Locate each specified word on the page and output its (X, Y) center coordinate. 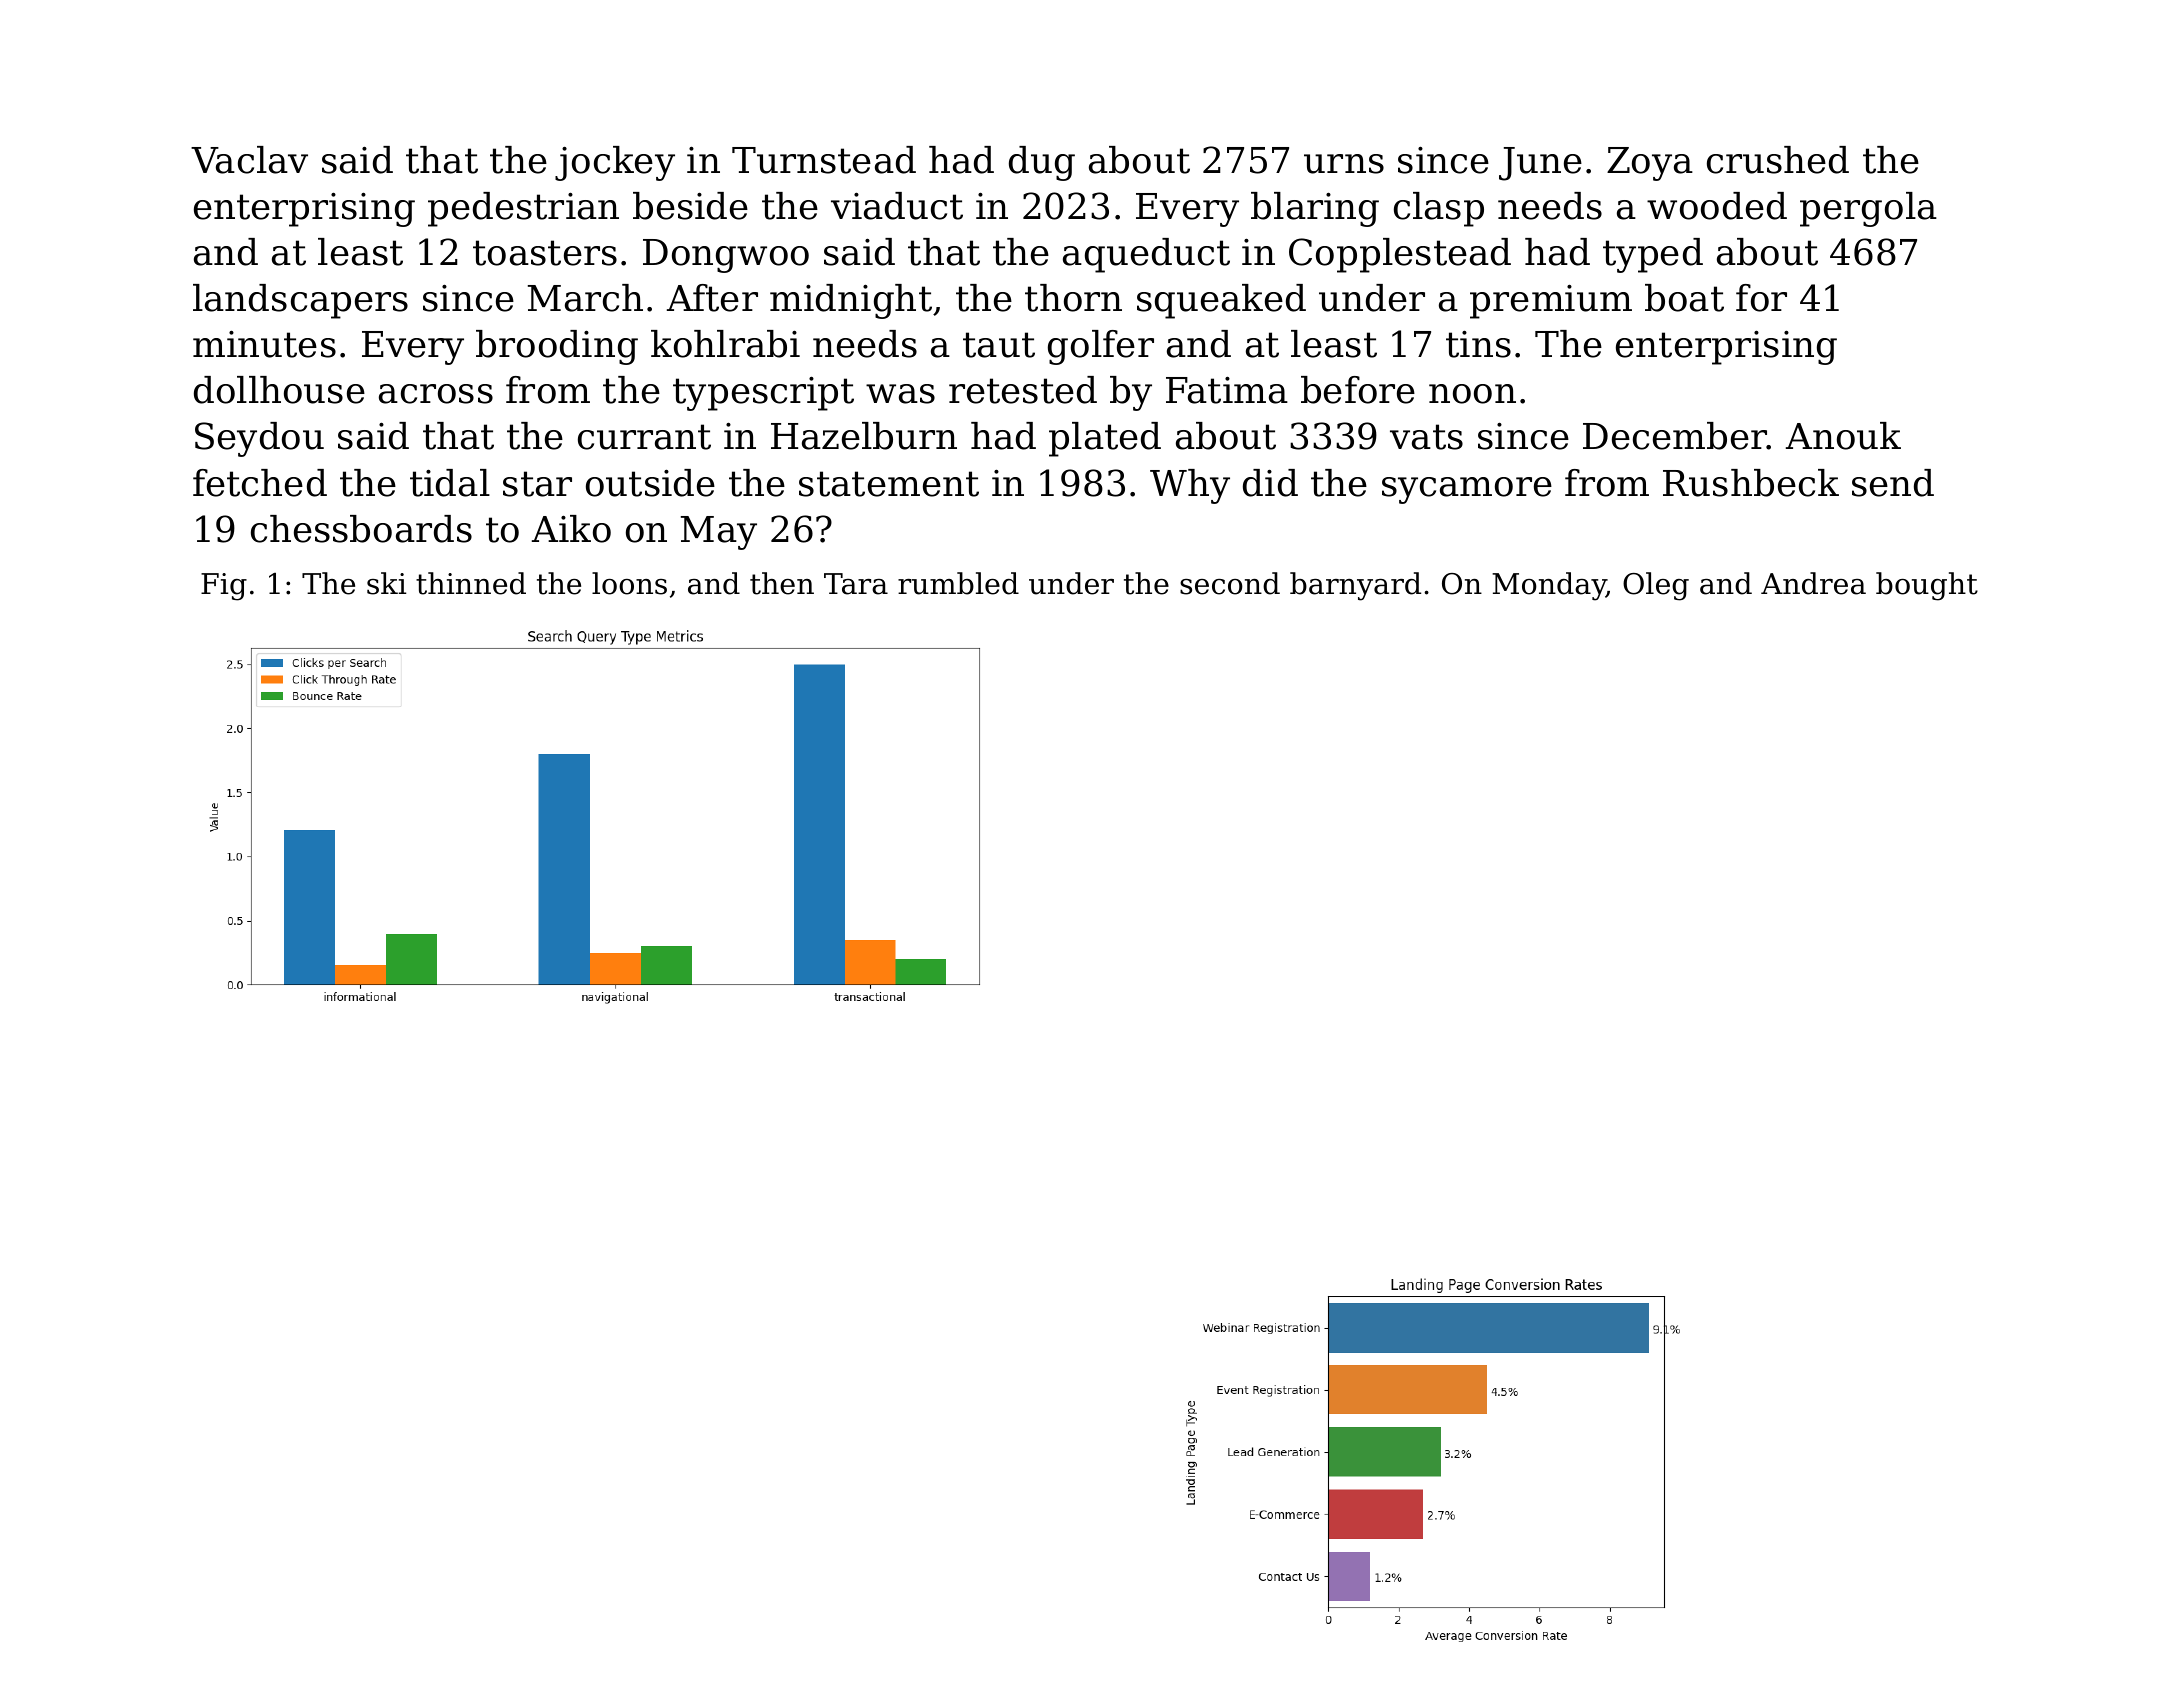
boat (1684, 298)
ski (386, 583)
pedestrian (523, 209)
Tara (856, 584)
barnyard (1355, 586)
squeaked (1221, 301)
